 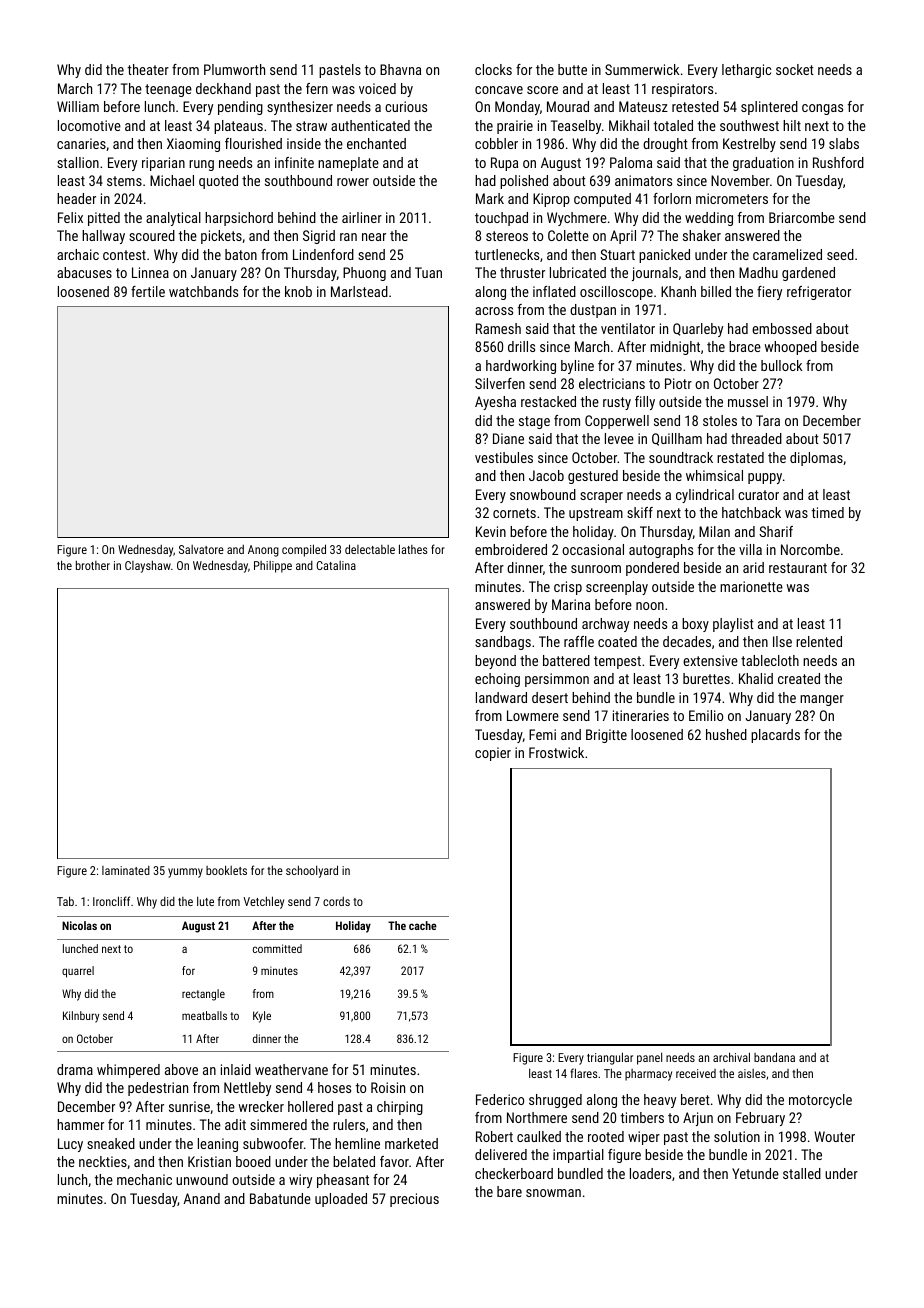 I want to click on playlist, so click(x=733, y=625).
